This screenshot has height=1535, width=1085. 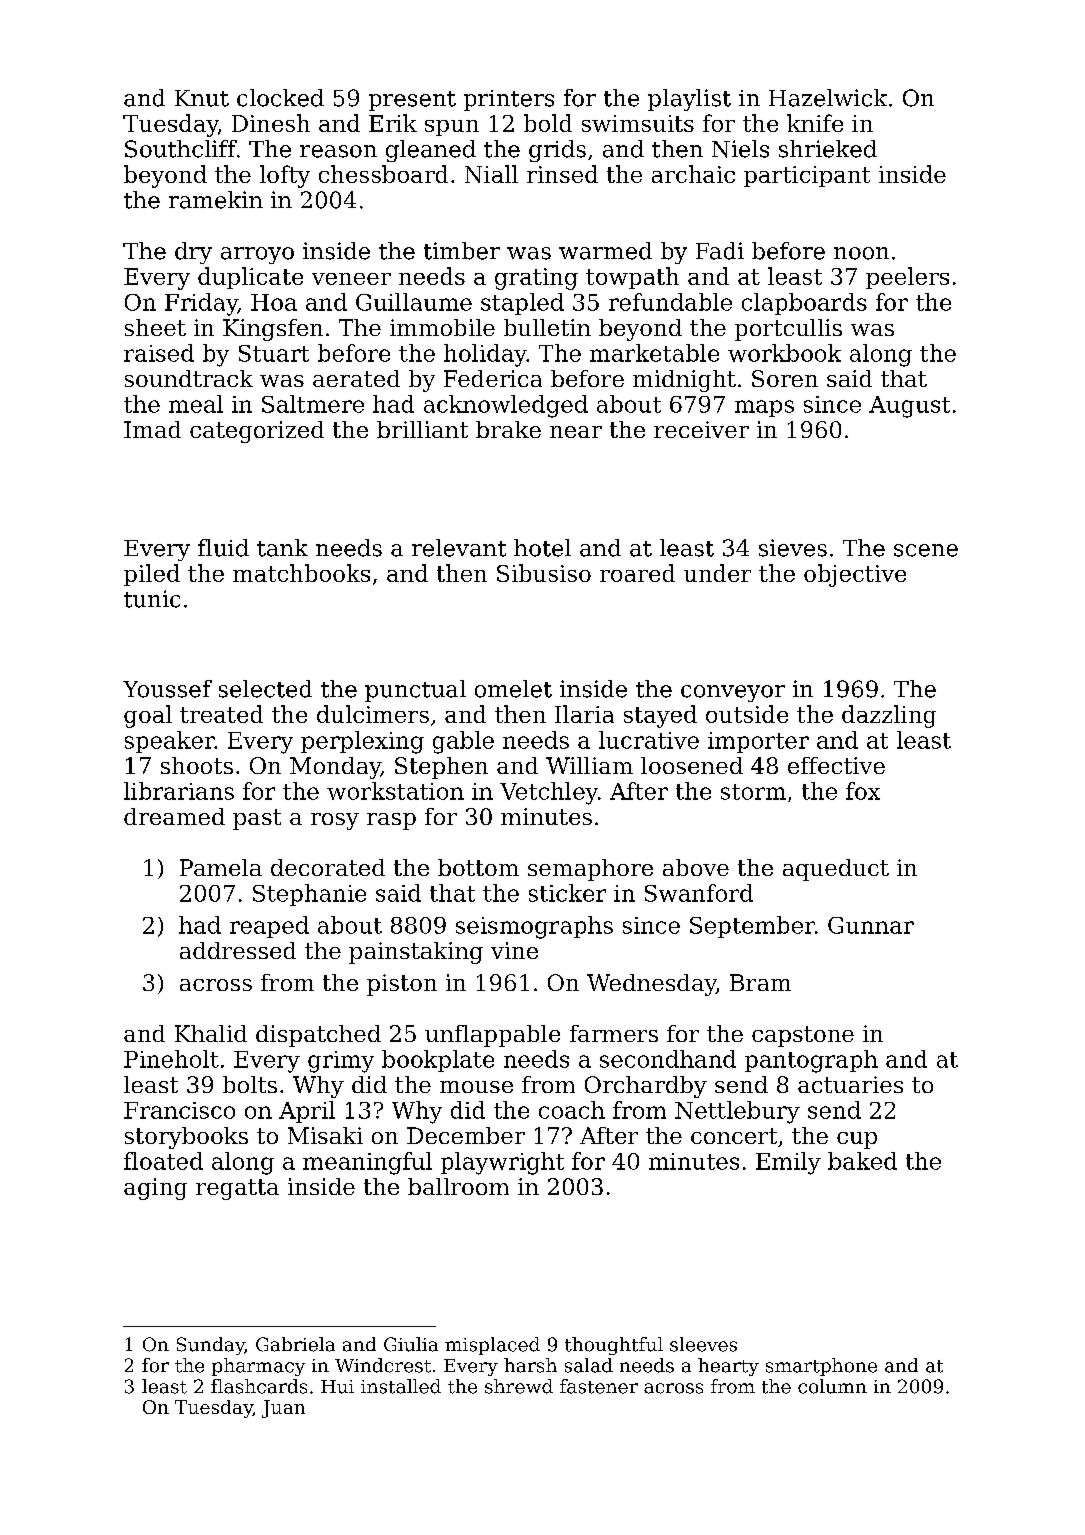 I want to click on Sibusiso, so click(x=544, y=573).
